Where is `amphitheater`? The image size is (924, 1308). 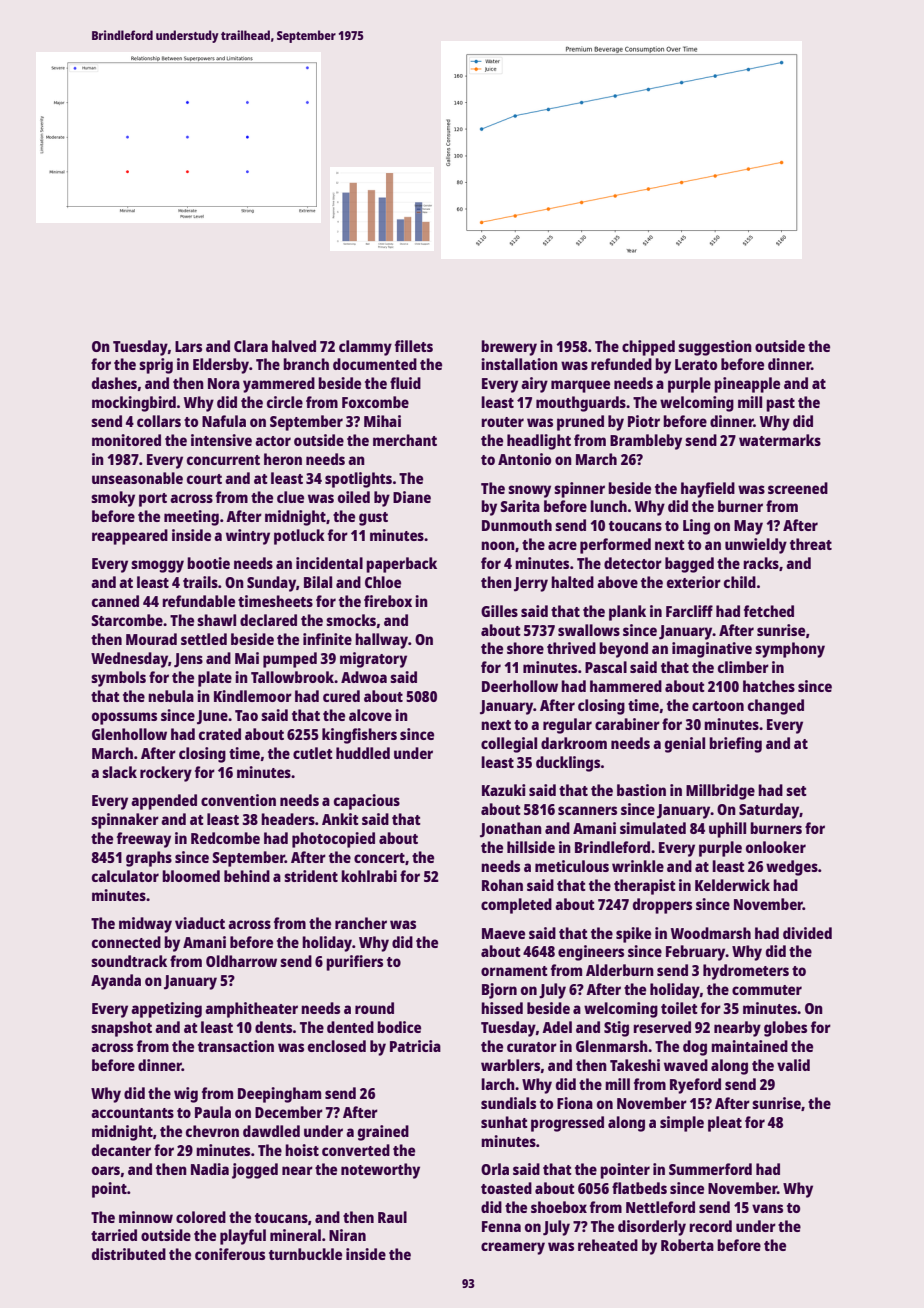
amphitheater is located at coordinates (251, 1010).
